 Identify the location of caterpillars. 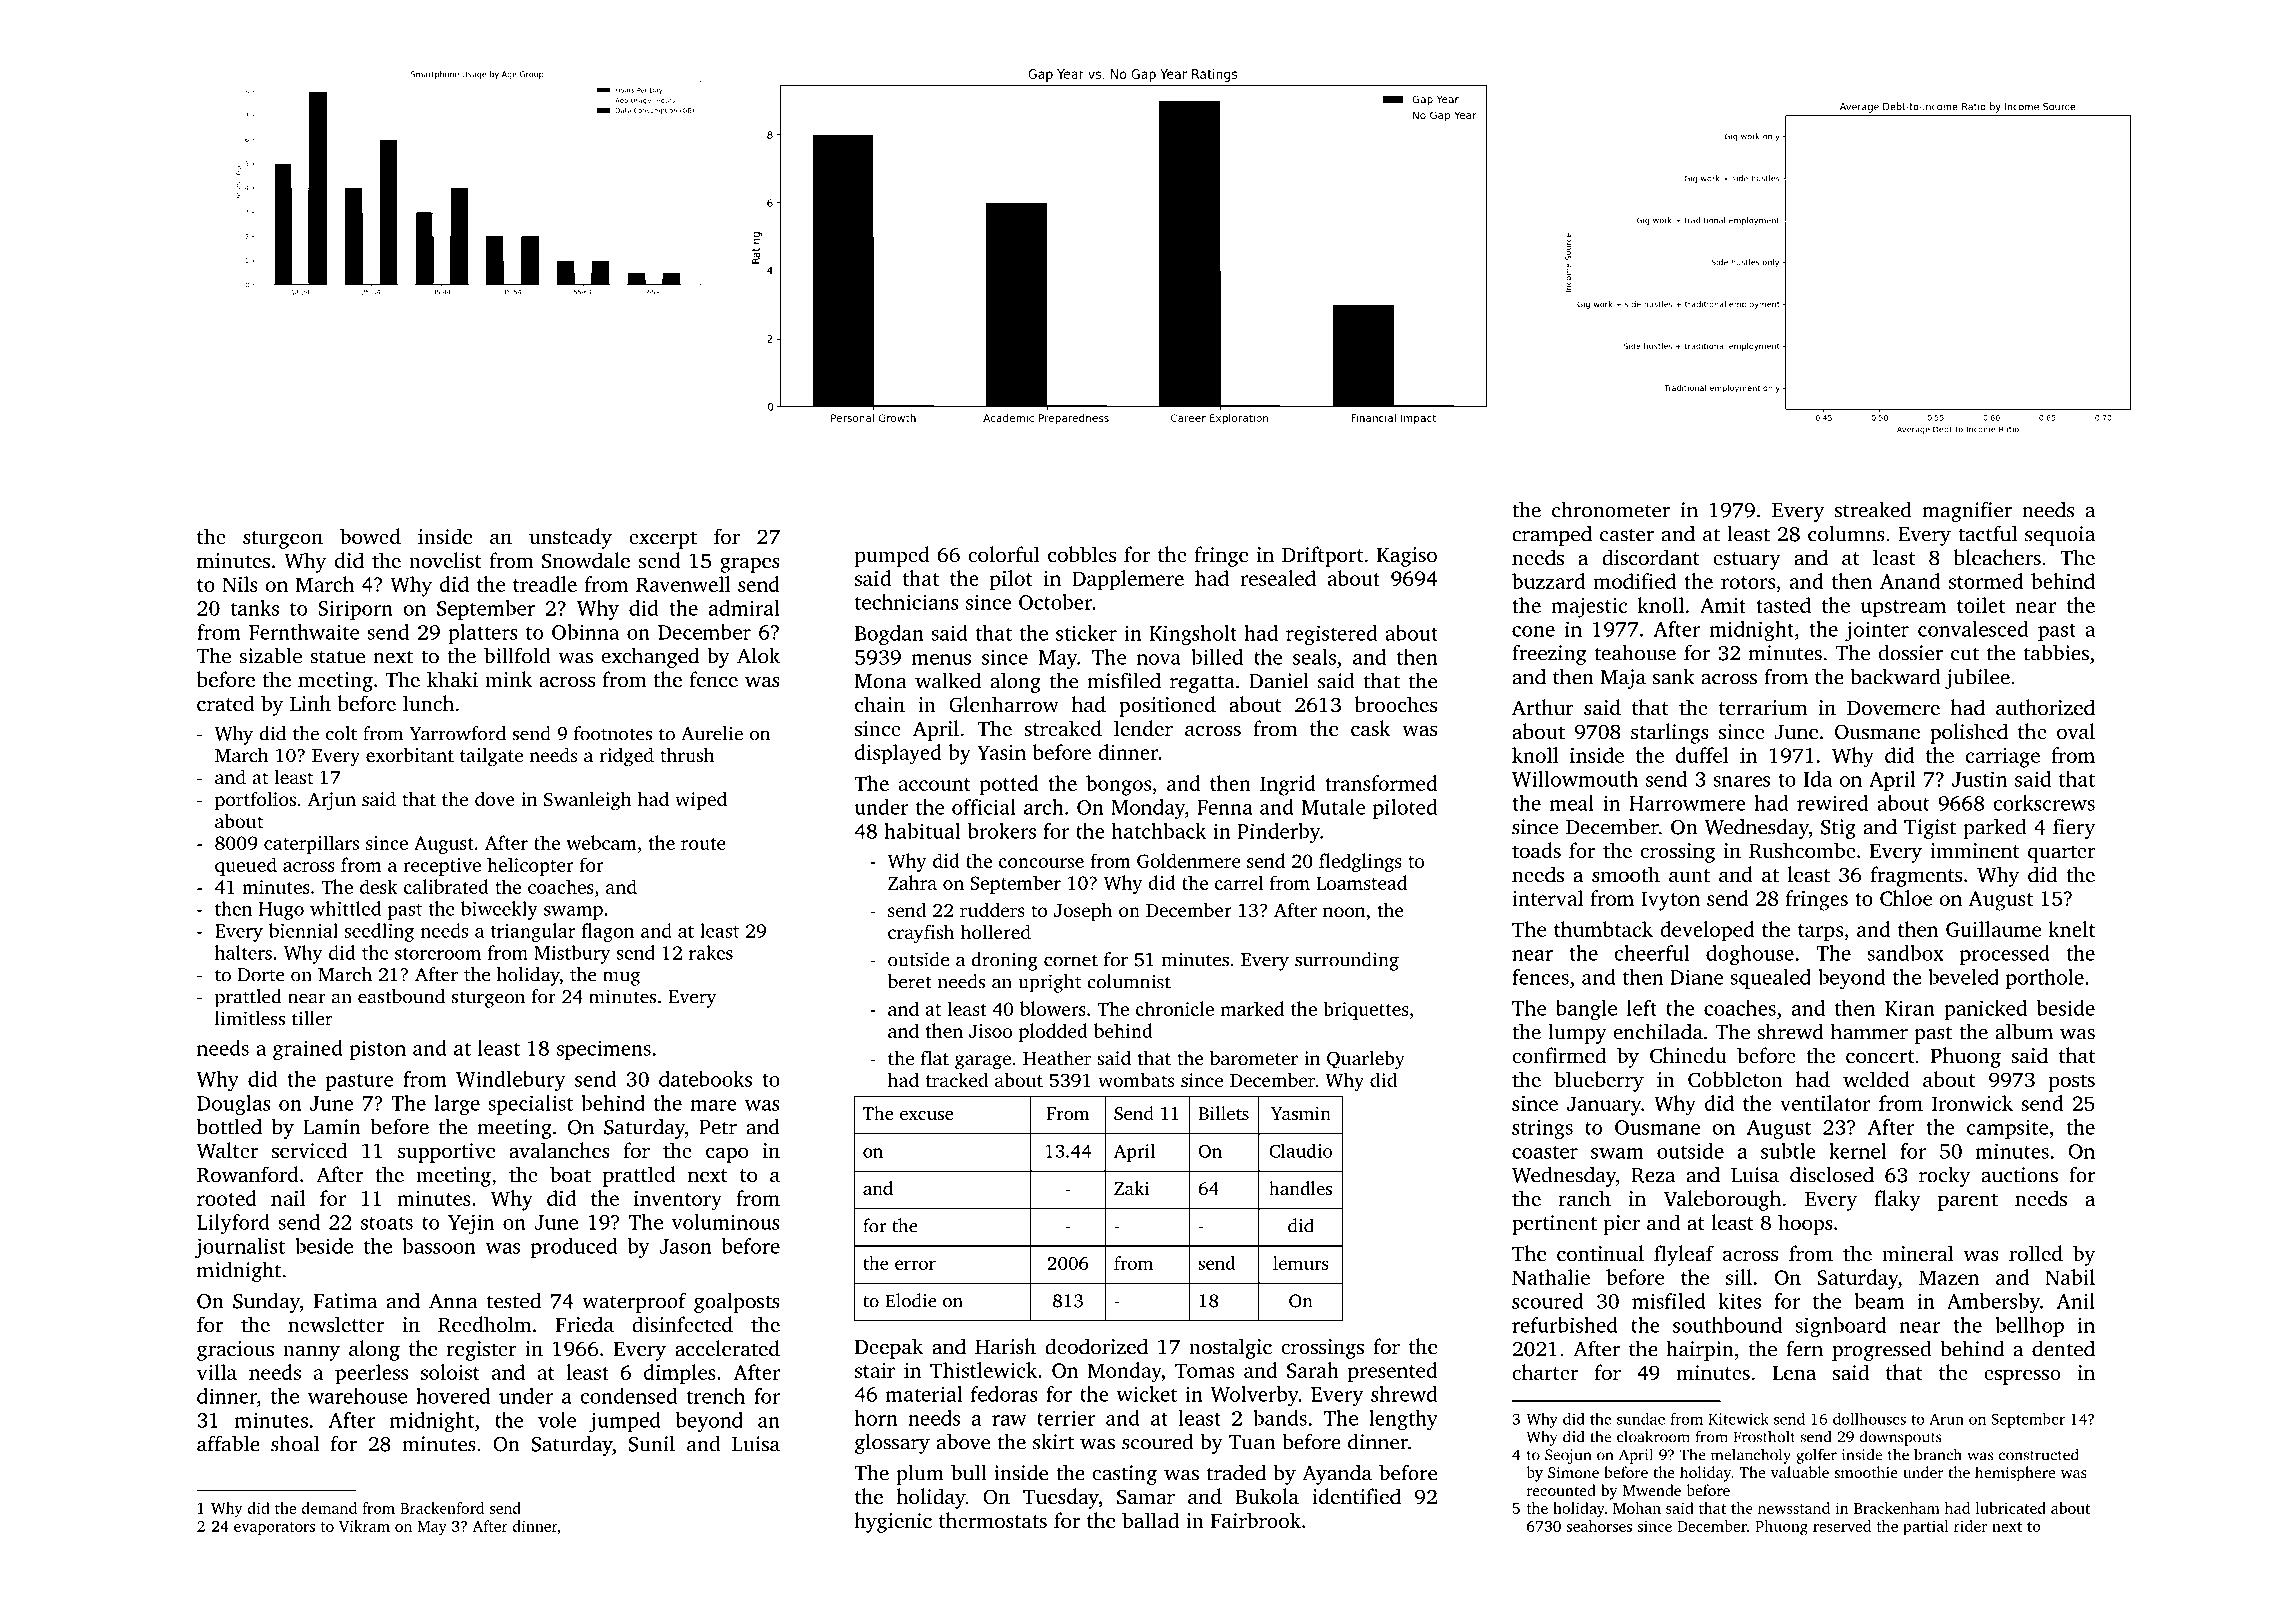
(311, 844).
